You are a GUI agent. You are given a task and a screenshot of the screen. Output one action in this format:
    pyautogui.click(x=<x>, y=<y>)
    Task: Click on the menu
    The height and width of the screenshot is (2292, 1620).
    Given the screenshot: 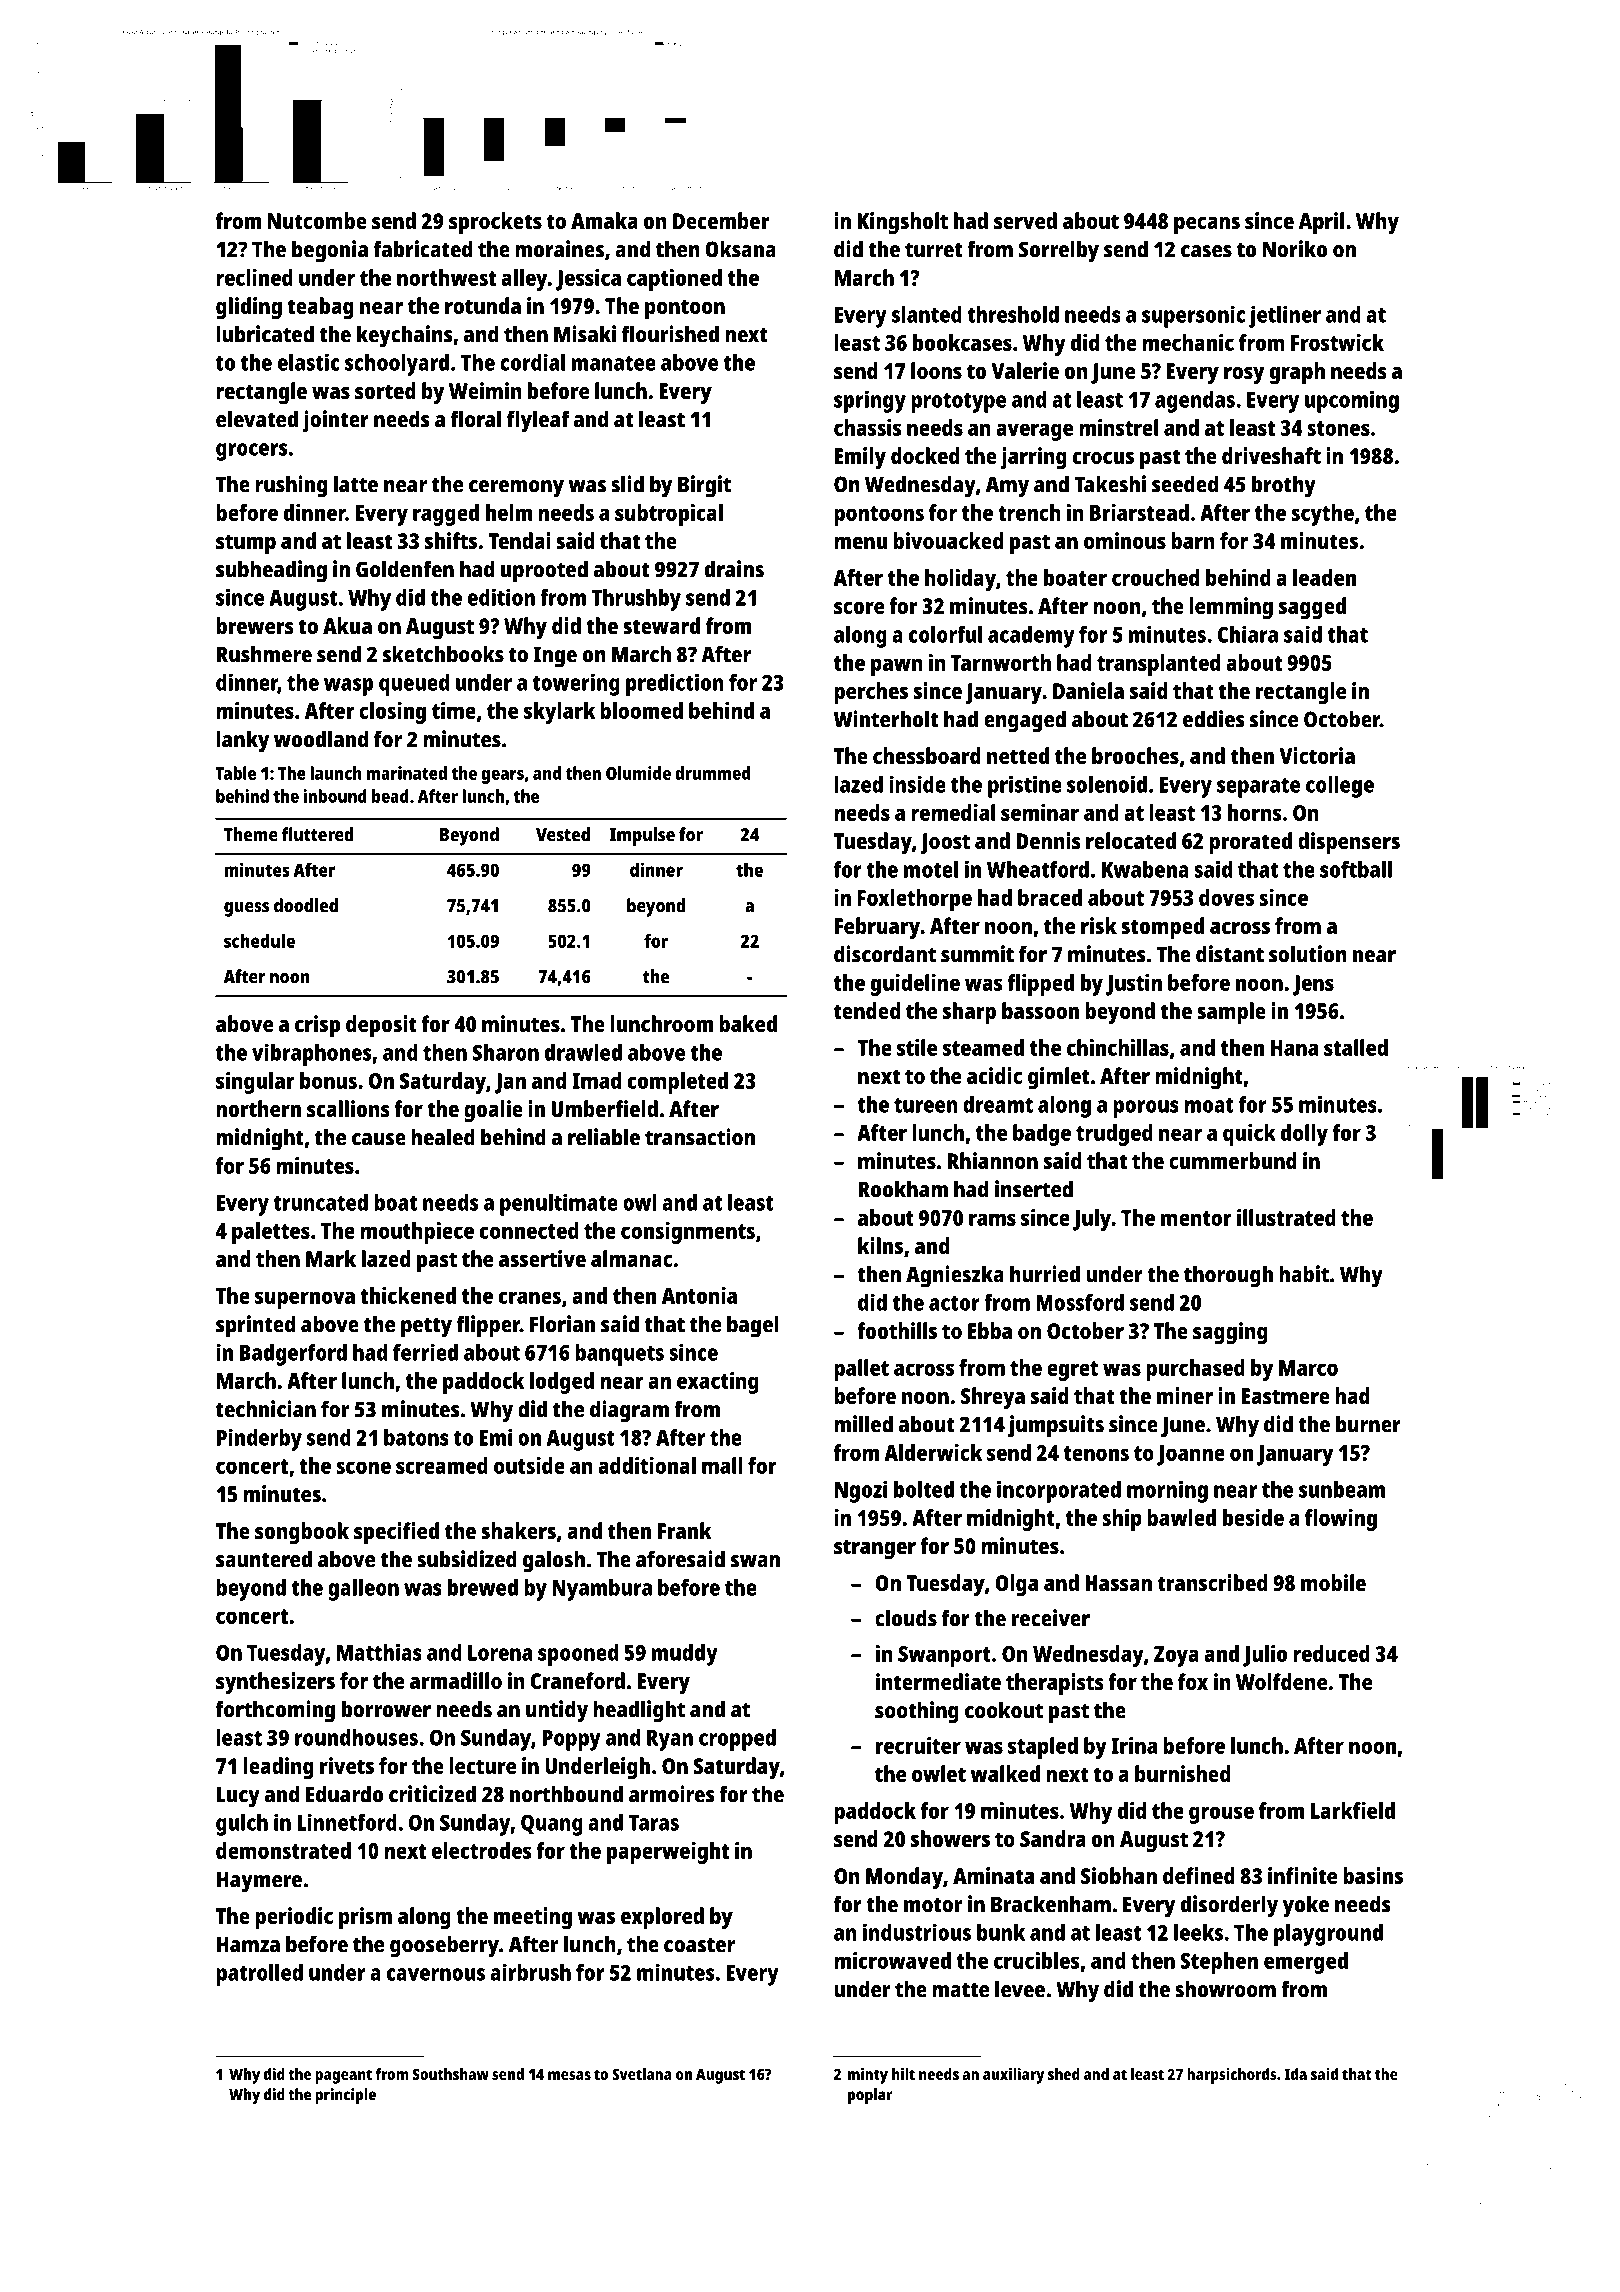 What is the action you would take?
    pyautogui.click(x=860, y=543)
